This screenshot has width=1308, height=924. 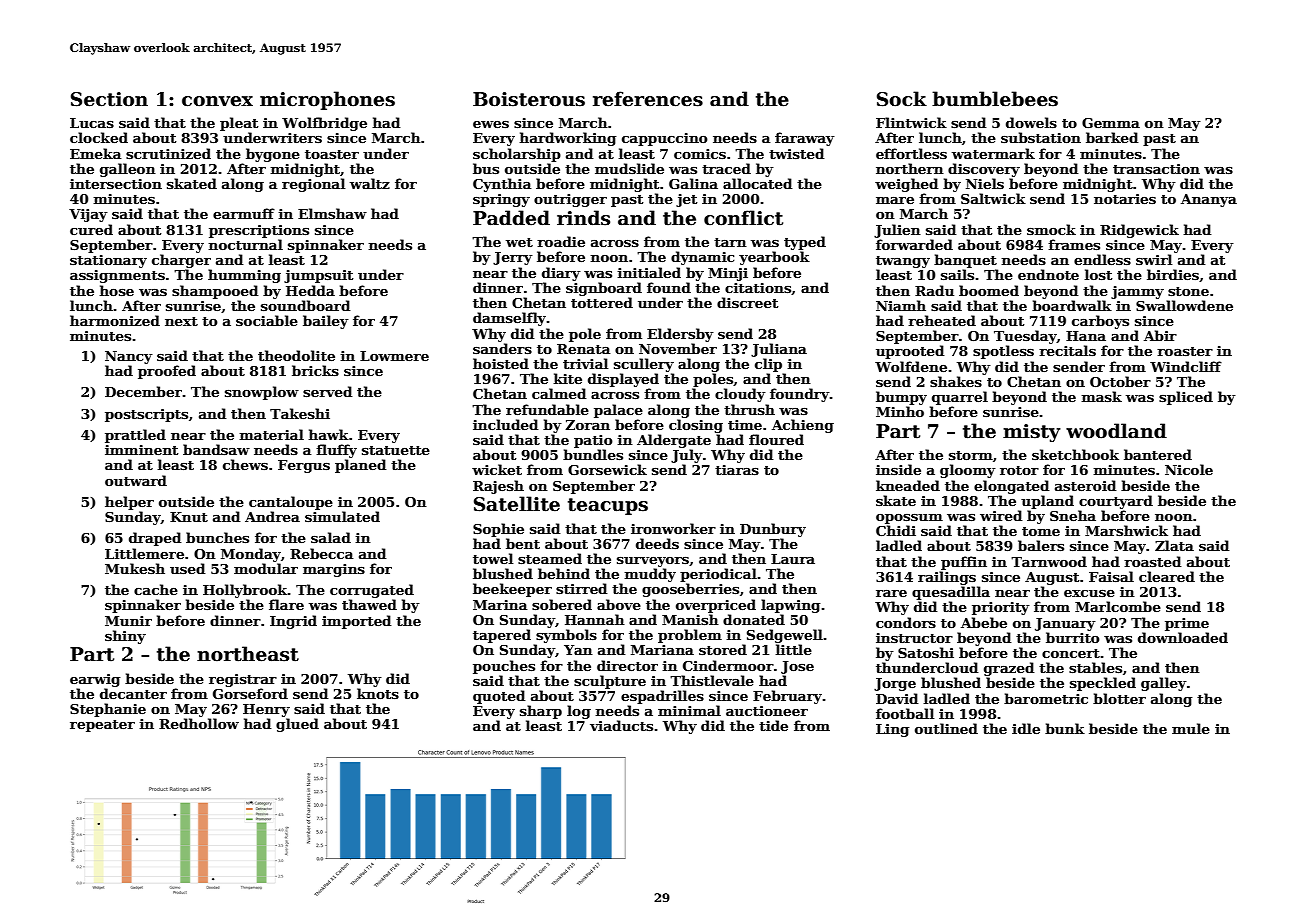 What do you see at coordinates (773, 725) in the screenshot?
I see `tide` at bounding box center [773, 725].
